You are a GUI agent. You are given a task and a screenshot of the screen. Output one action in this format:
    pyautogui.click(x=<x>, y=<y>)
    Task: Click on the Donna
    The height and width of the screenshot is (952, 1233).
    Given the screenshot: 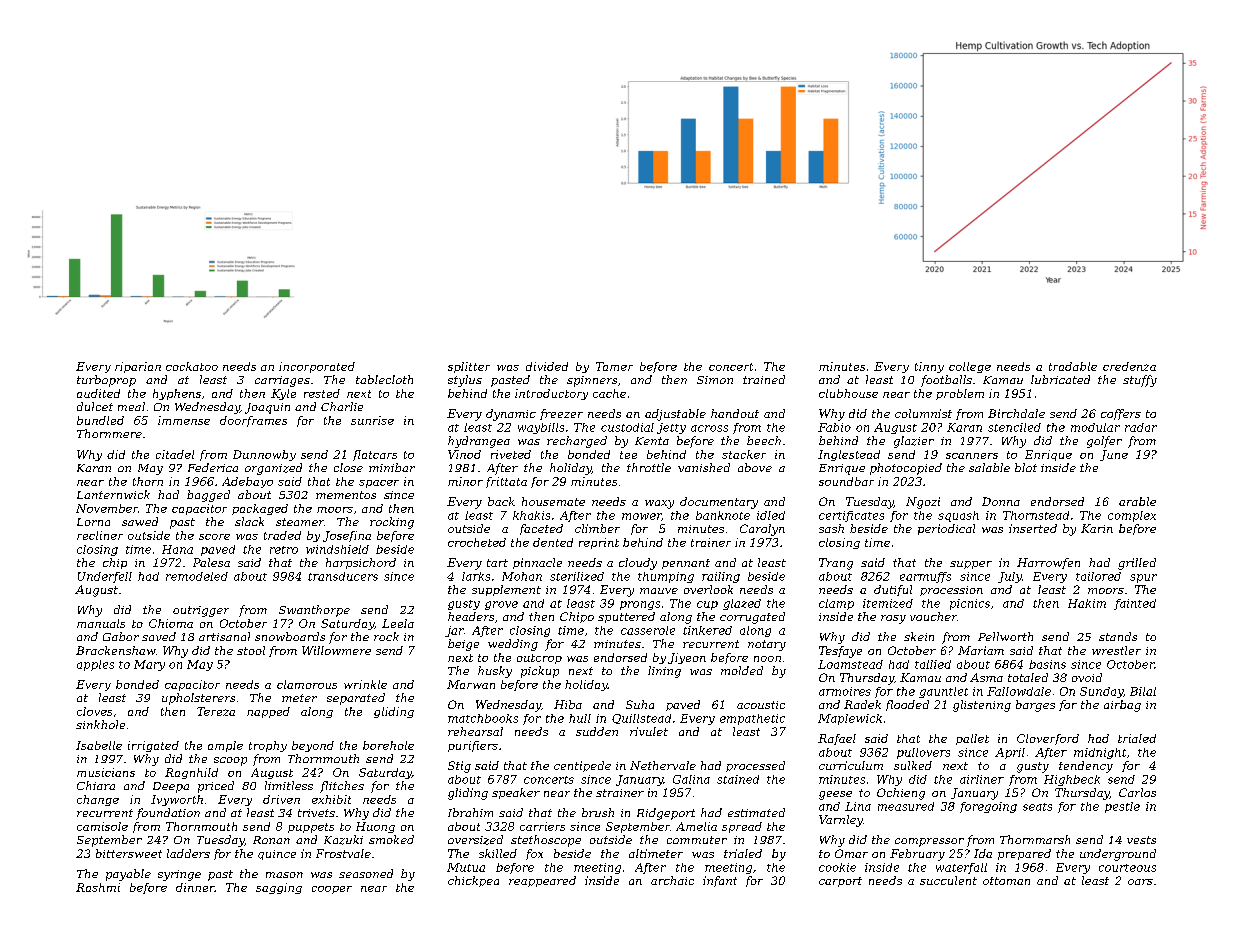 What is the action you would take?
    pyautogui.click(x=1001, y=501)
